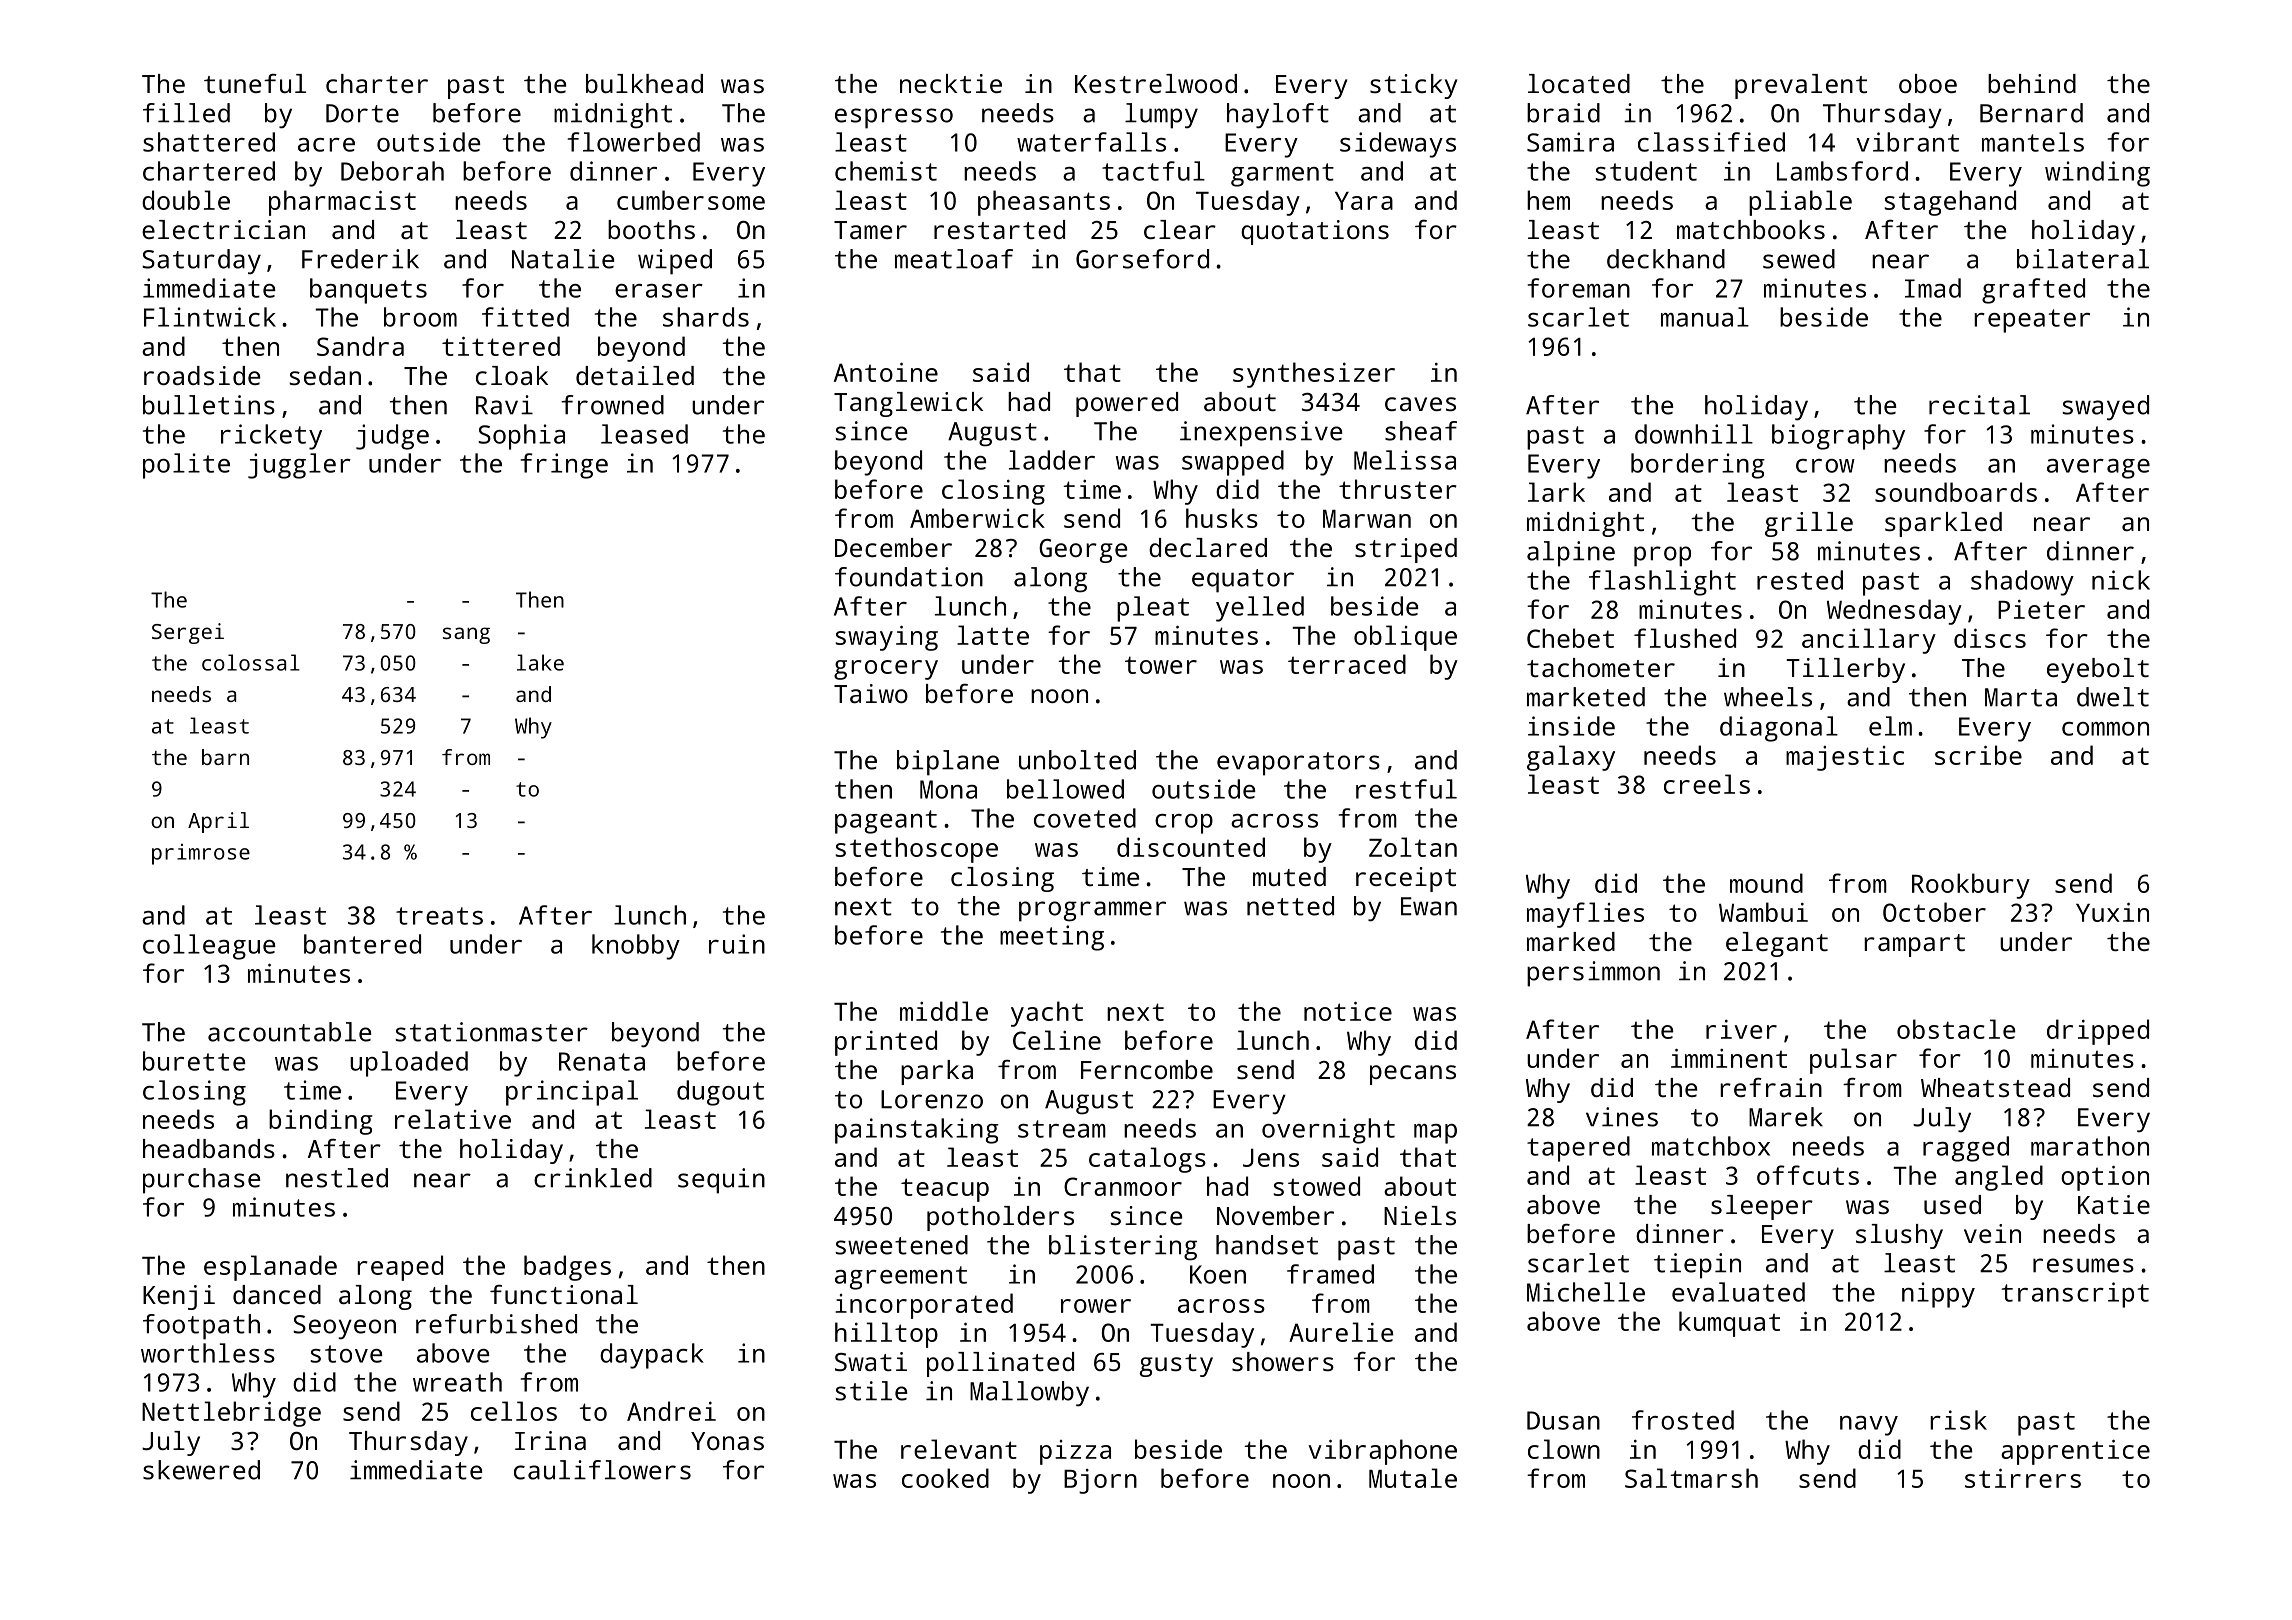  I want to click on downhill, so click(1694, 434).
